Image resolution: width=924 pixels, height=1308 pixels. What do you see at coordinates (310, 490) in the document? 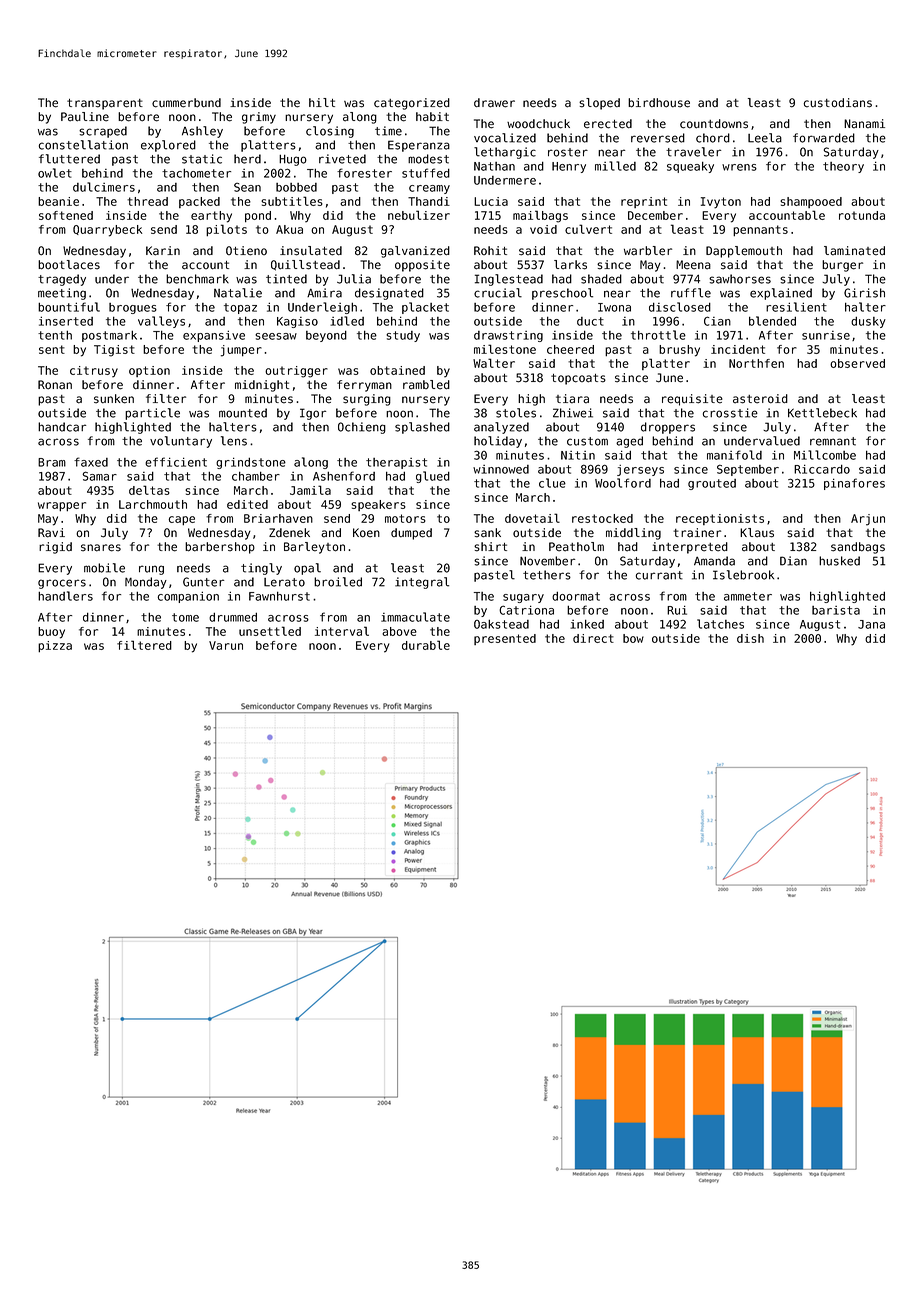
I see `Jamila` at bounding box center [310, 490].
